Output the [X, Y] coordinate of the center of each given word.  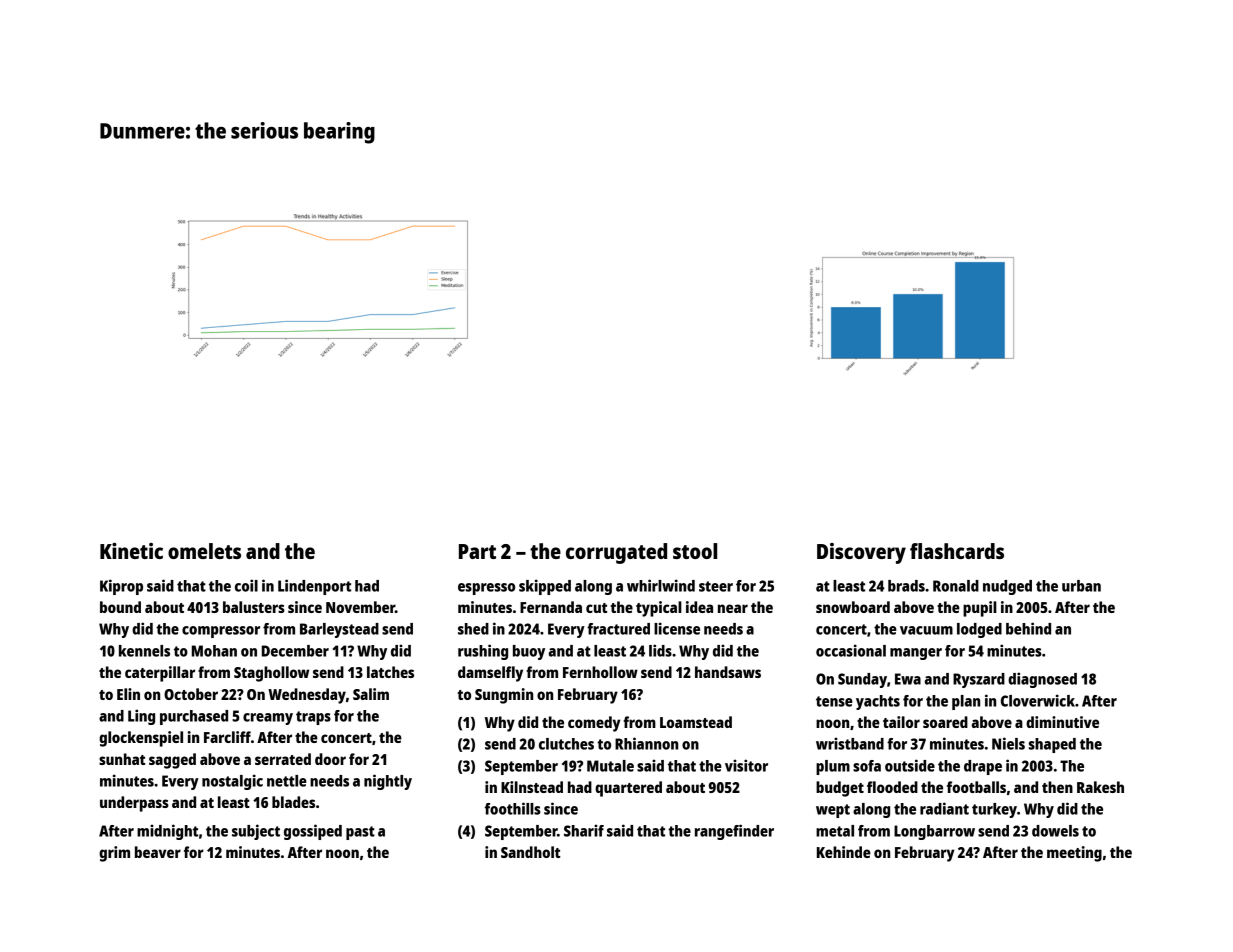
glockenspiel [141, 739]
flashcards [957, 551]
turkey [994, 810]
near [733, 608]
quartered [628, 789]
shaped [1052, 745]
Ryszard [979, 680]
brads [906, 586]
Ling [141, 717]
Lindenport [314, 587]
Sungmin [504, 696]
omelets [204, 551]
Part [477, 551]
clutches [566, 744]
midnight [167, 832]
